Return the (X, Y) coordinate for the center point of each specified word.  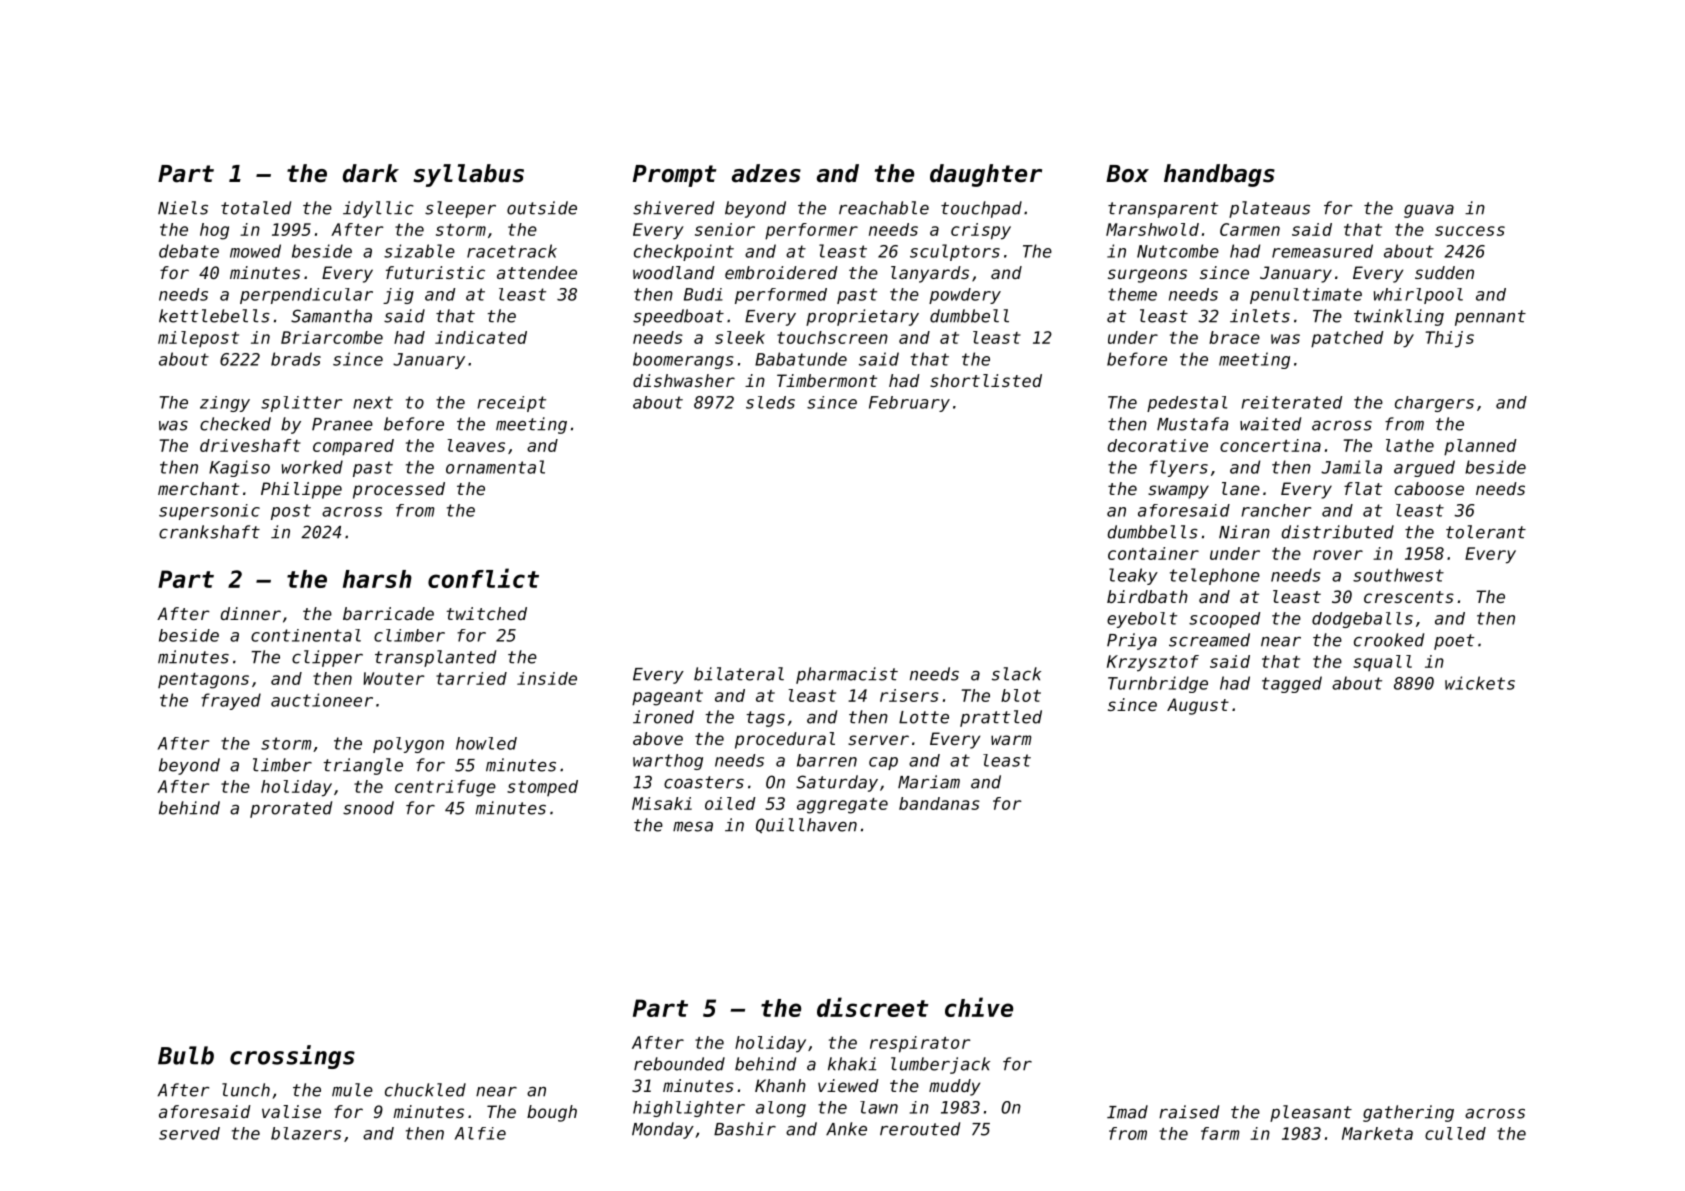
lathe (1410, 445)
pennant (1490, 318)
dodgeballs (1362, 620)
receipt (511, 404)
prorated (291, 809)
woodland (674, 272)
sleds (770, 402)
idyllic (378, 209)
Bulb (186, 1055)
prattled (1001, 718)
